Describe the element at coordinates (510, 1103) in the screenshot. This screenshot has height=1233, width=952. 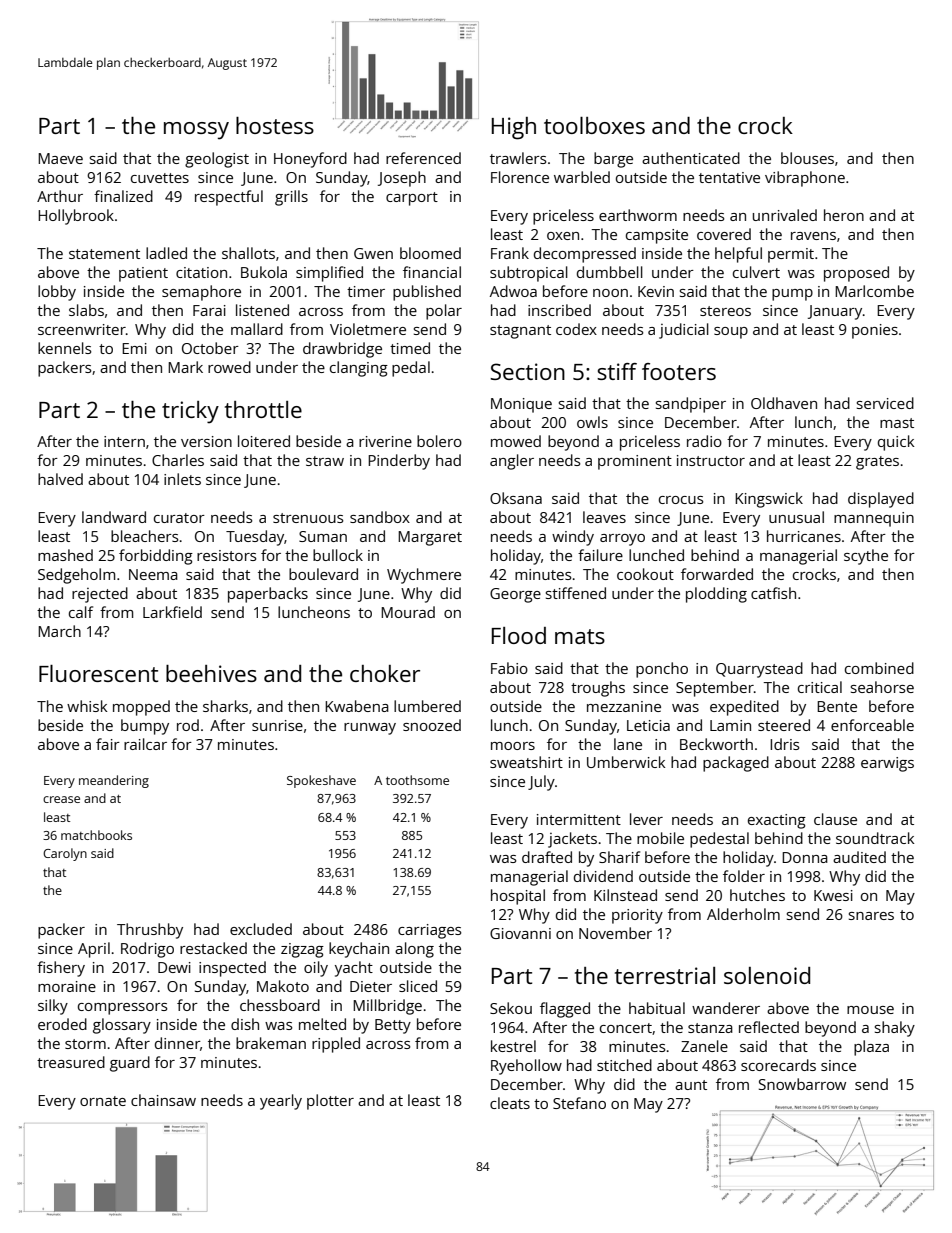
I see `cleats` at that location.
